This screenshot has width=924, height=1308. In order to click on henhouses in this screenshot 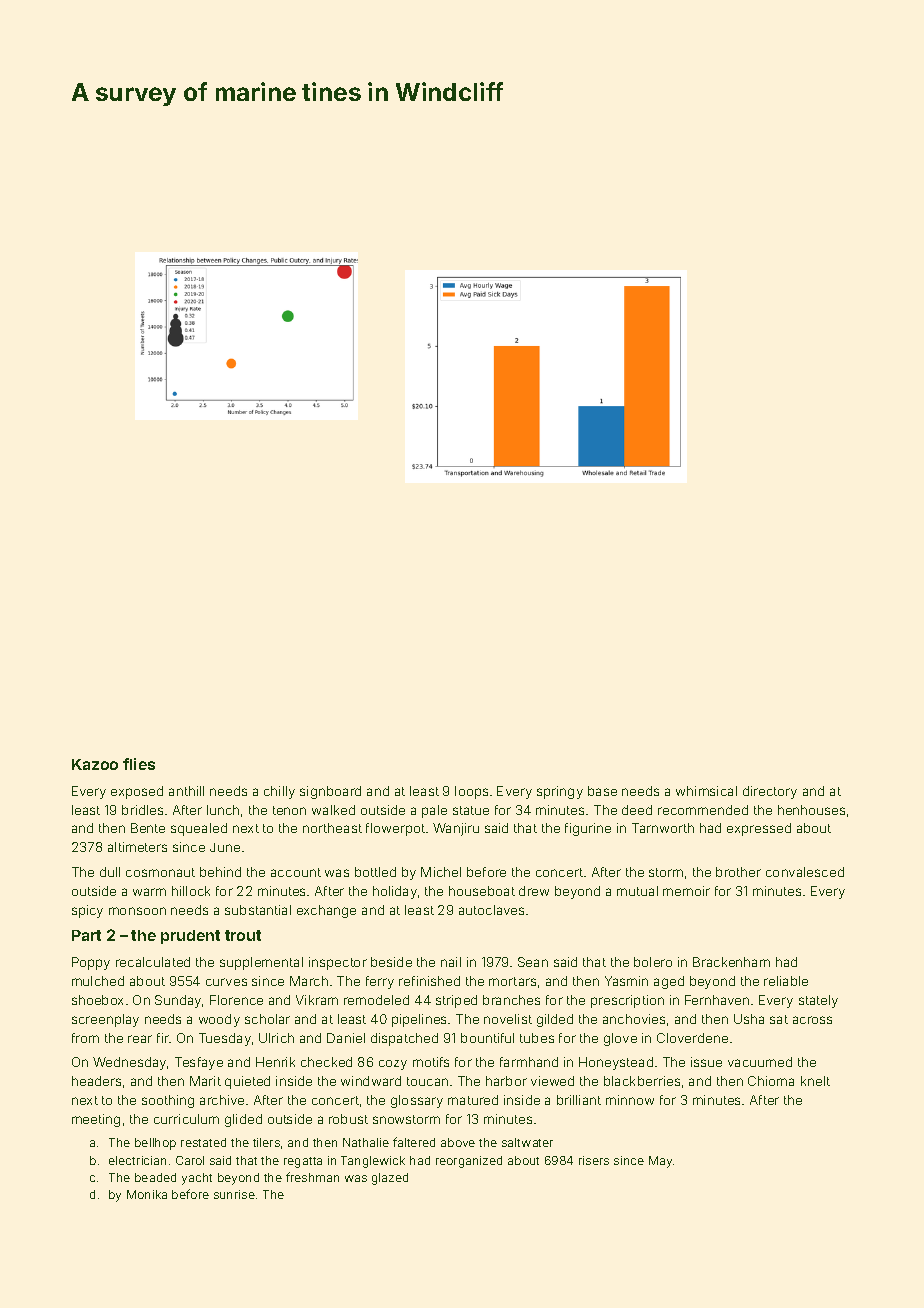, I will do `click(811, 810)`.
